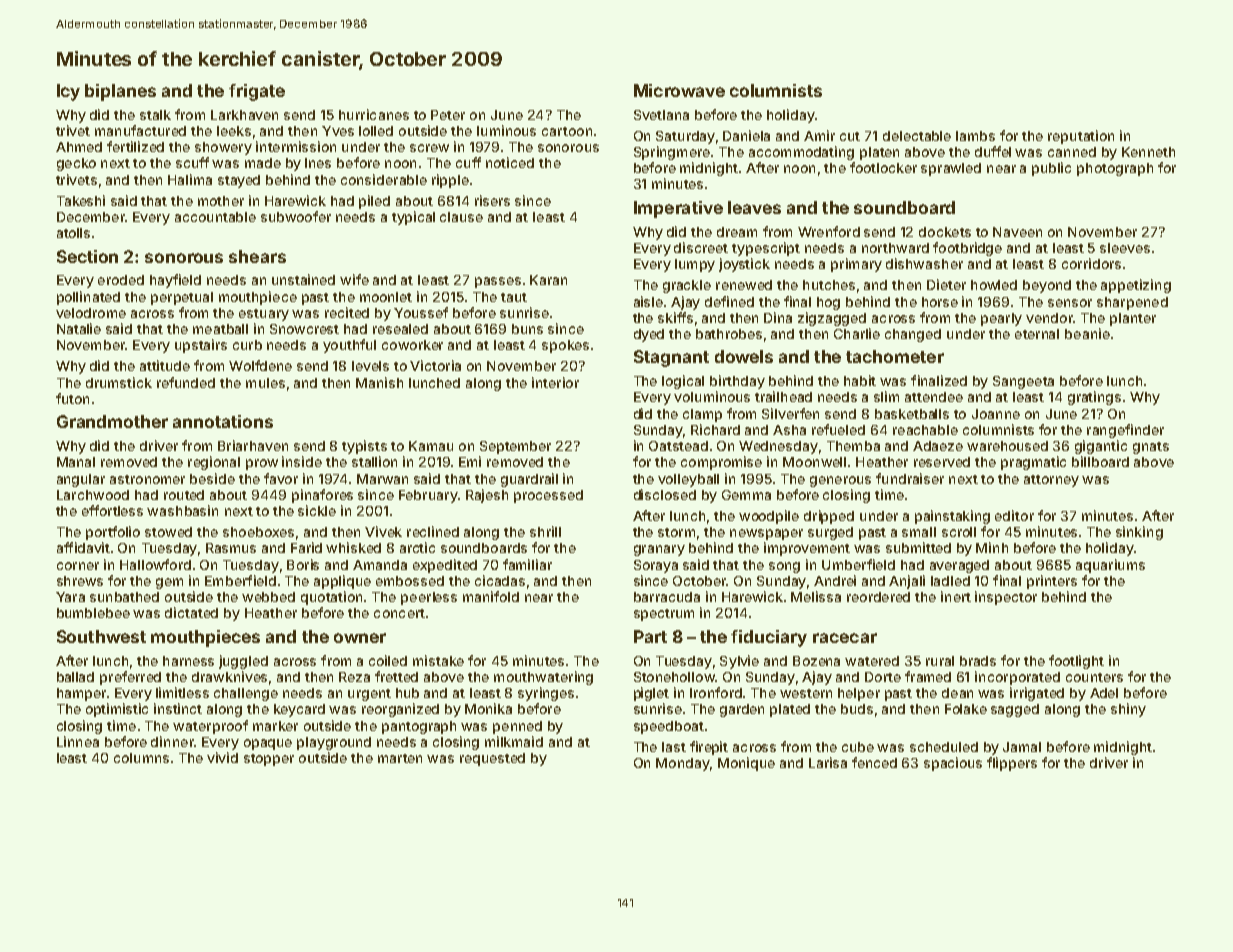 The image size is (1233, 952). Describe the element at coordinates (374, 202) in the document. I see `piled` at that location.
